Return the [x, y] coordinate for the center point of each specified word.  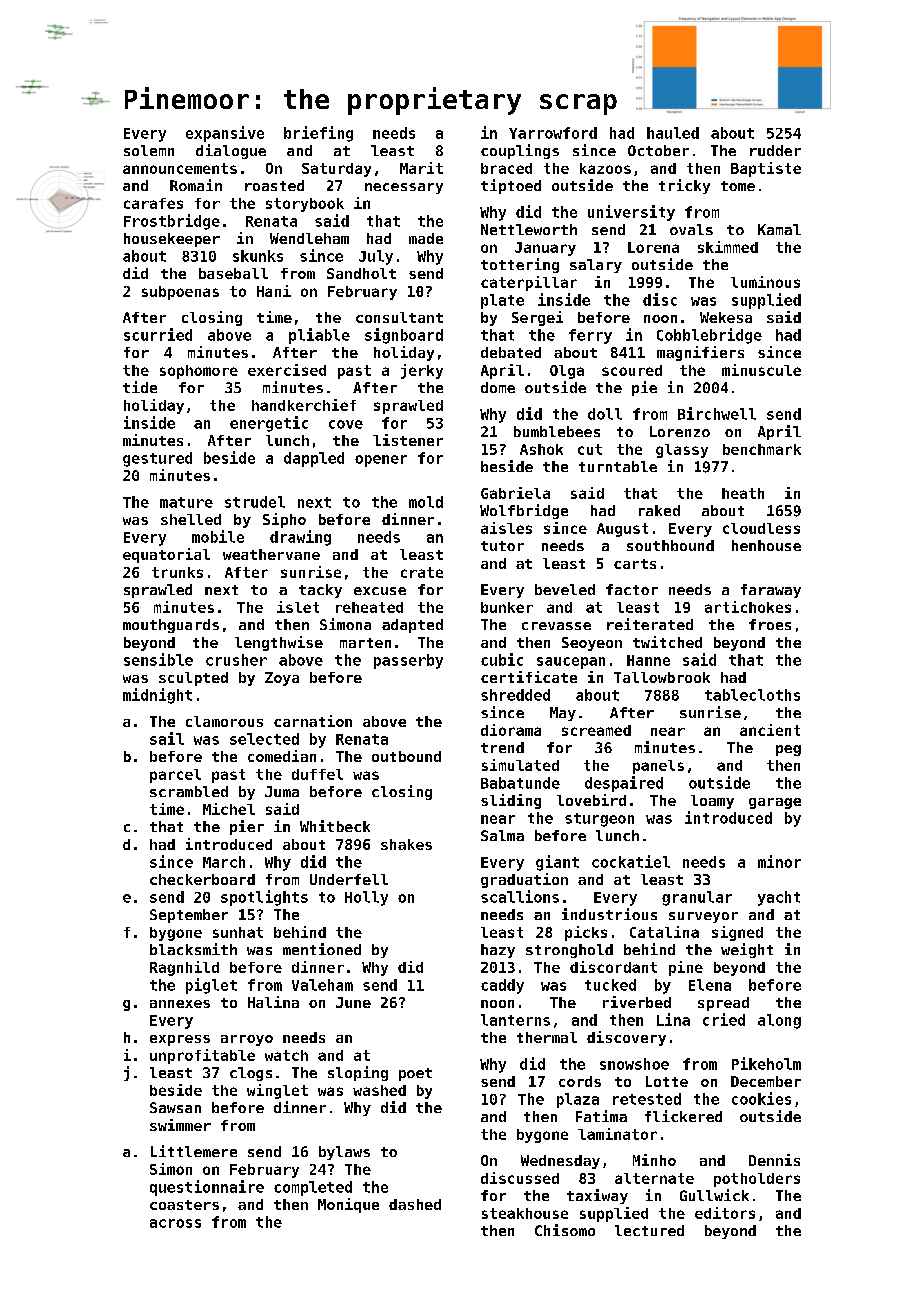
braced [506, 168]
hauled [673, 133]
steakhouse [525, 1213]
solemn [149, 150]
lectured [649, 1230]
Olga [567, 372]
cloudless [761, 528]
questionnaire [207, 1188]
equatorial [166, 555]
